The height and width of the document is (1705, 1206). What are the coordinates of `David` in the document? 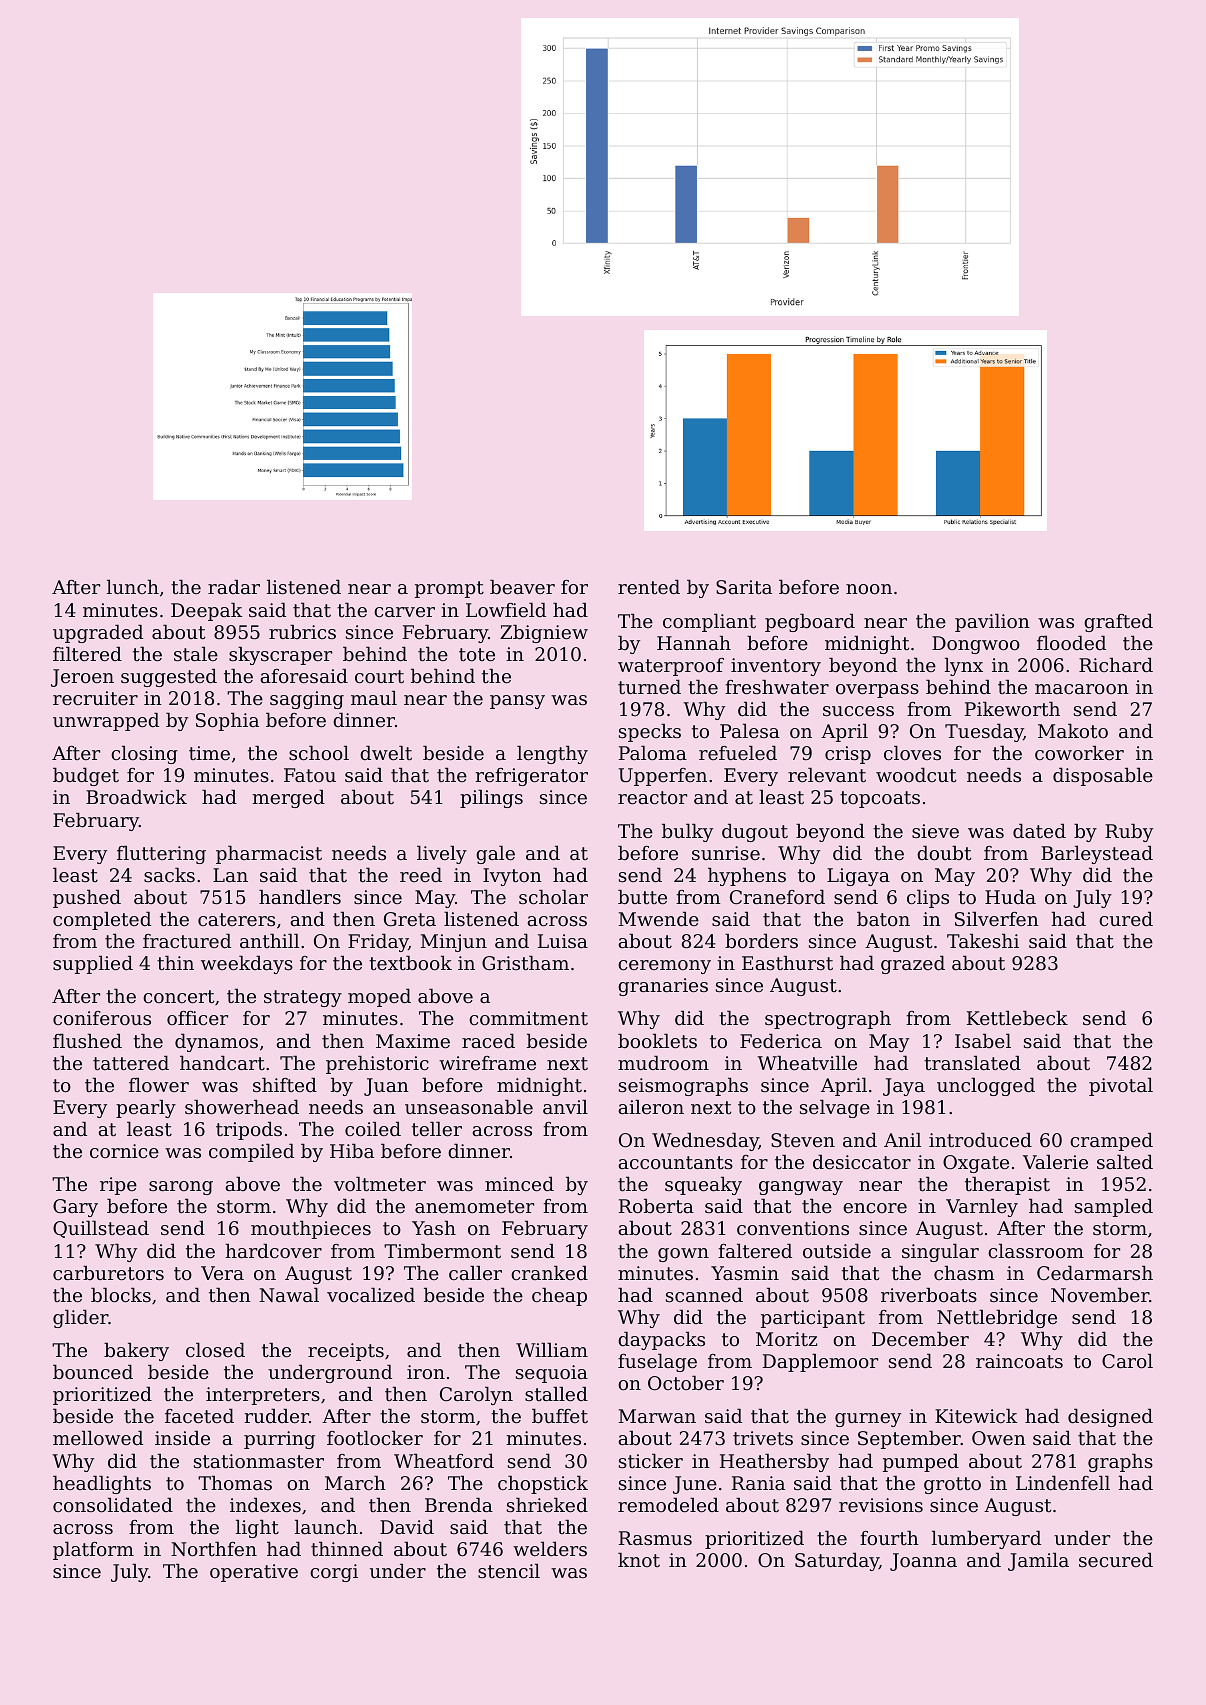 It's located at (407, 1527).
